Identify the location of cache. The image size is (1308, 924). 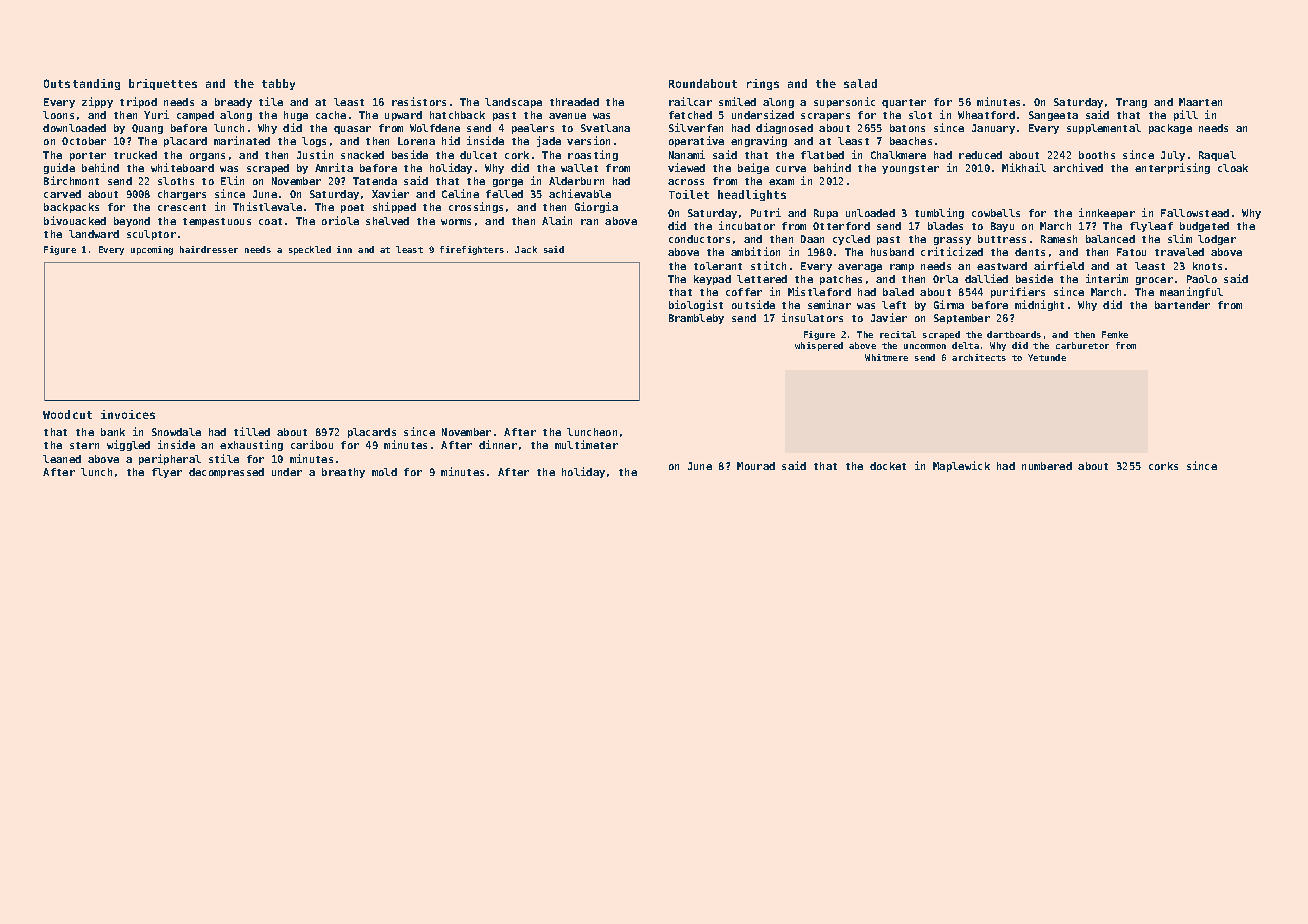
(331, 115).
